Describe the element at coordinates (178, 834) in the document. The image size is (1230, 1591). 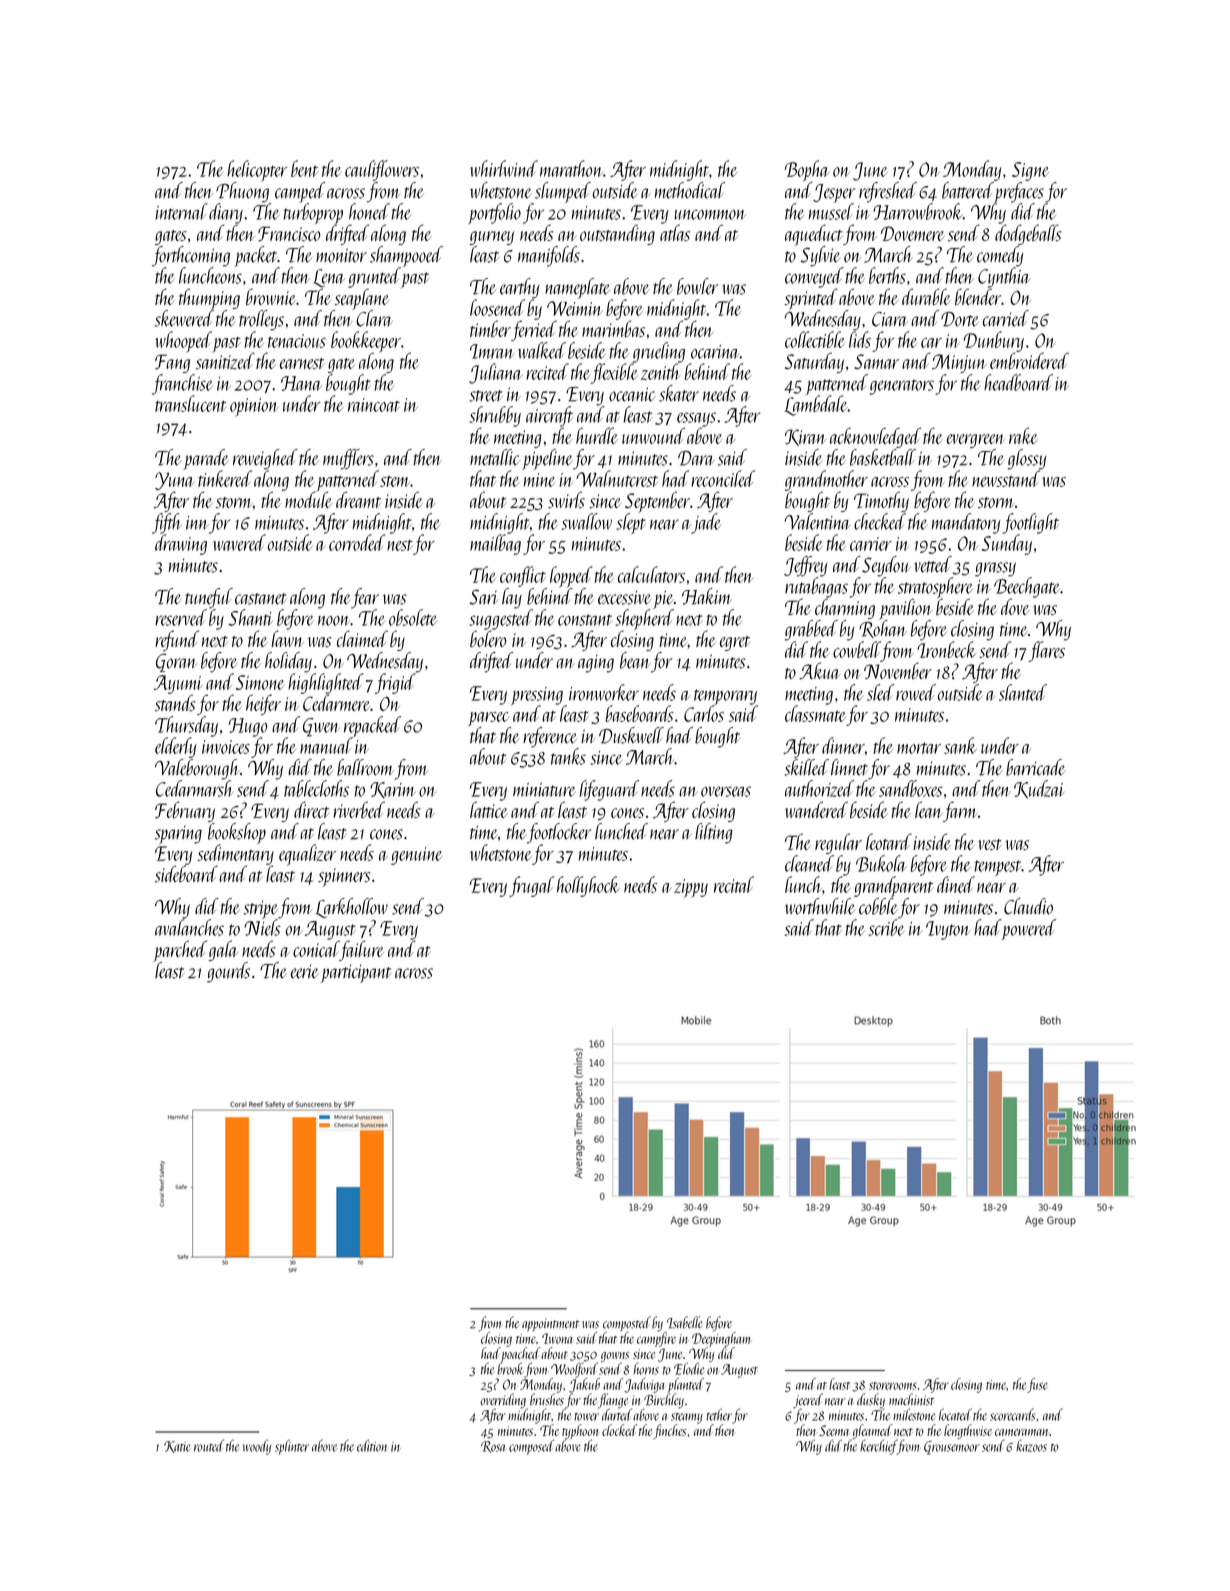
I see `sparing` at that location.
